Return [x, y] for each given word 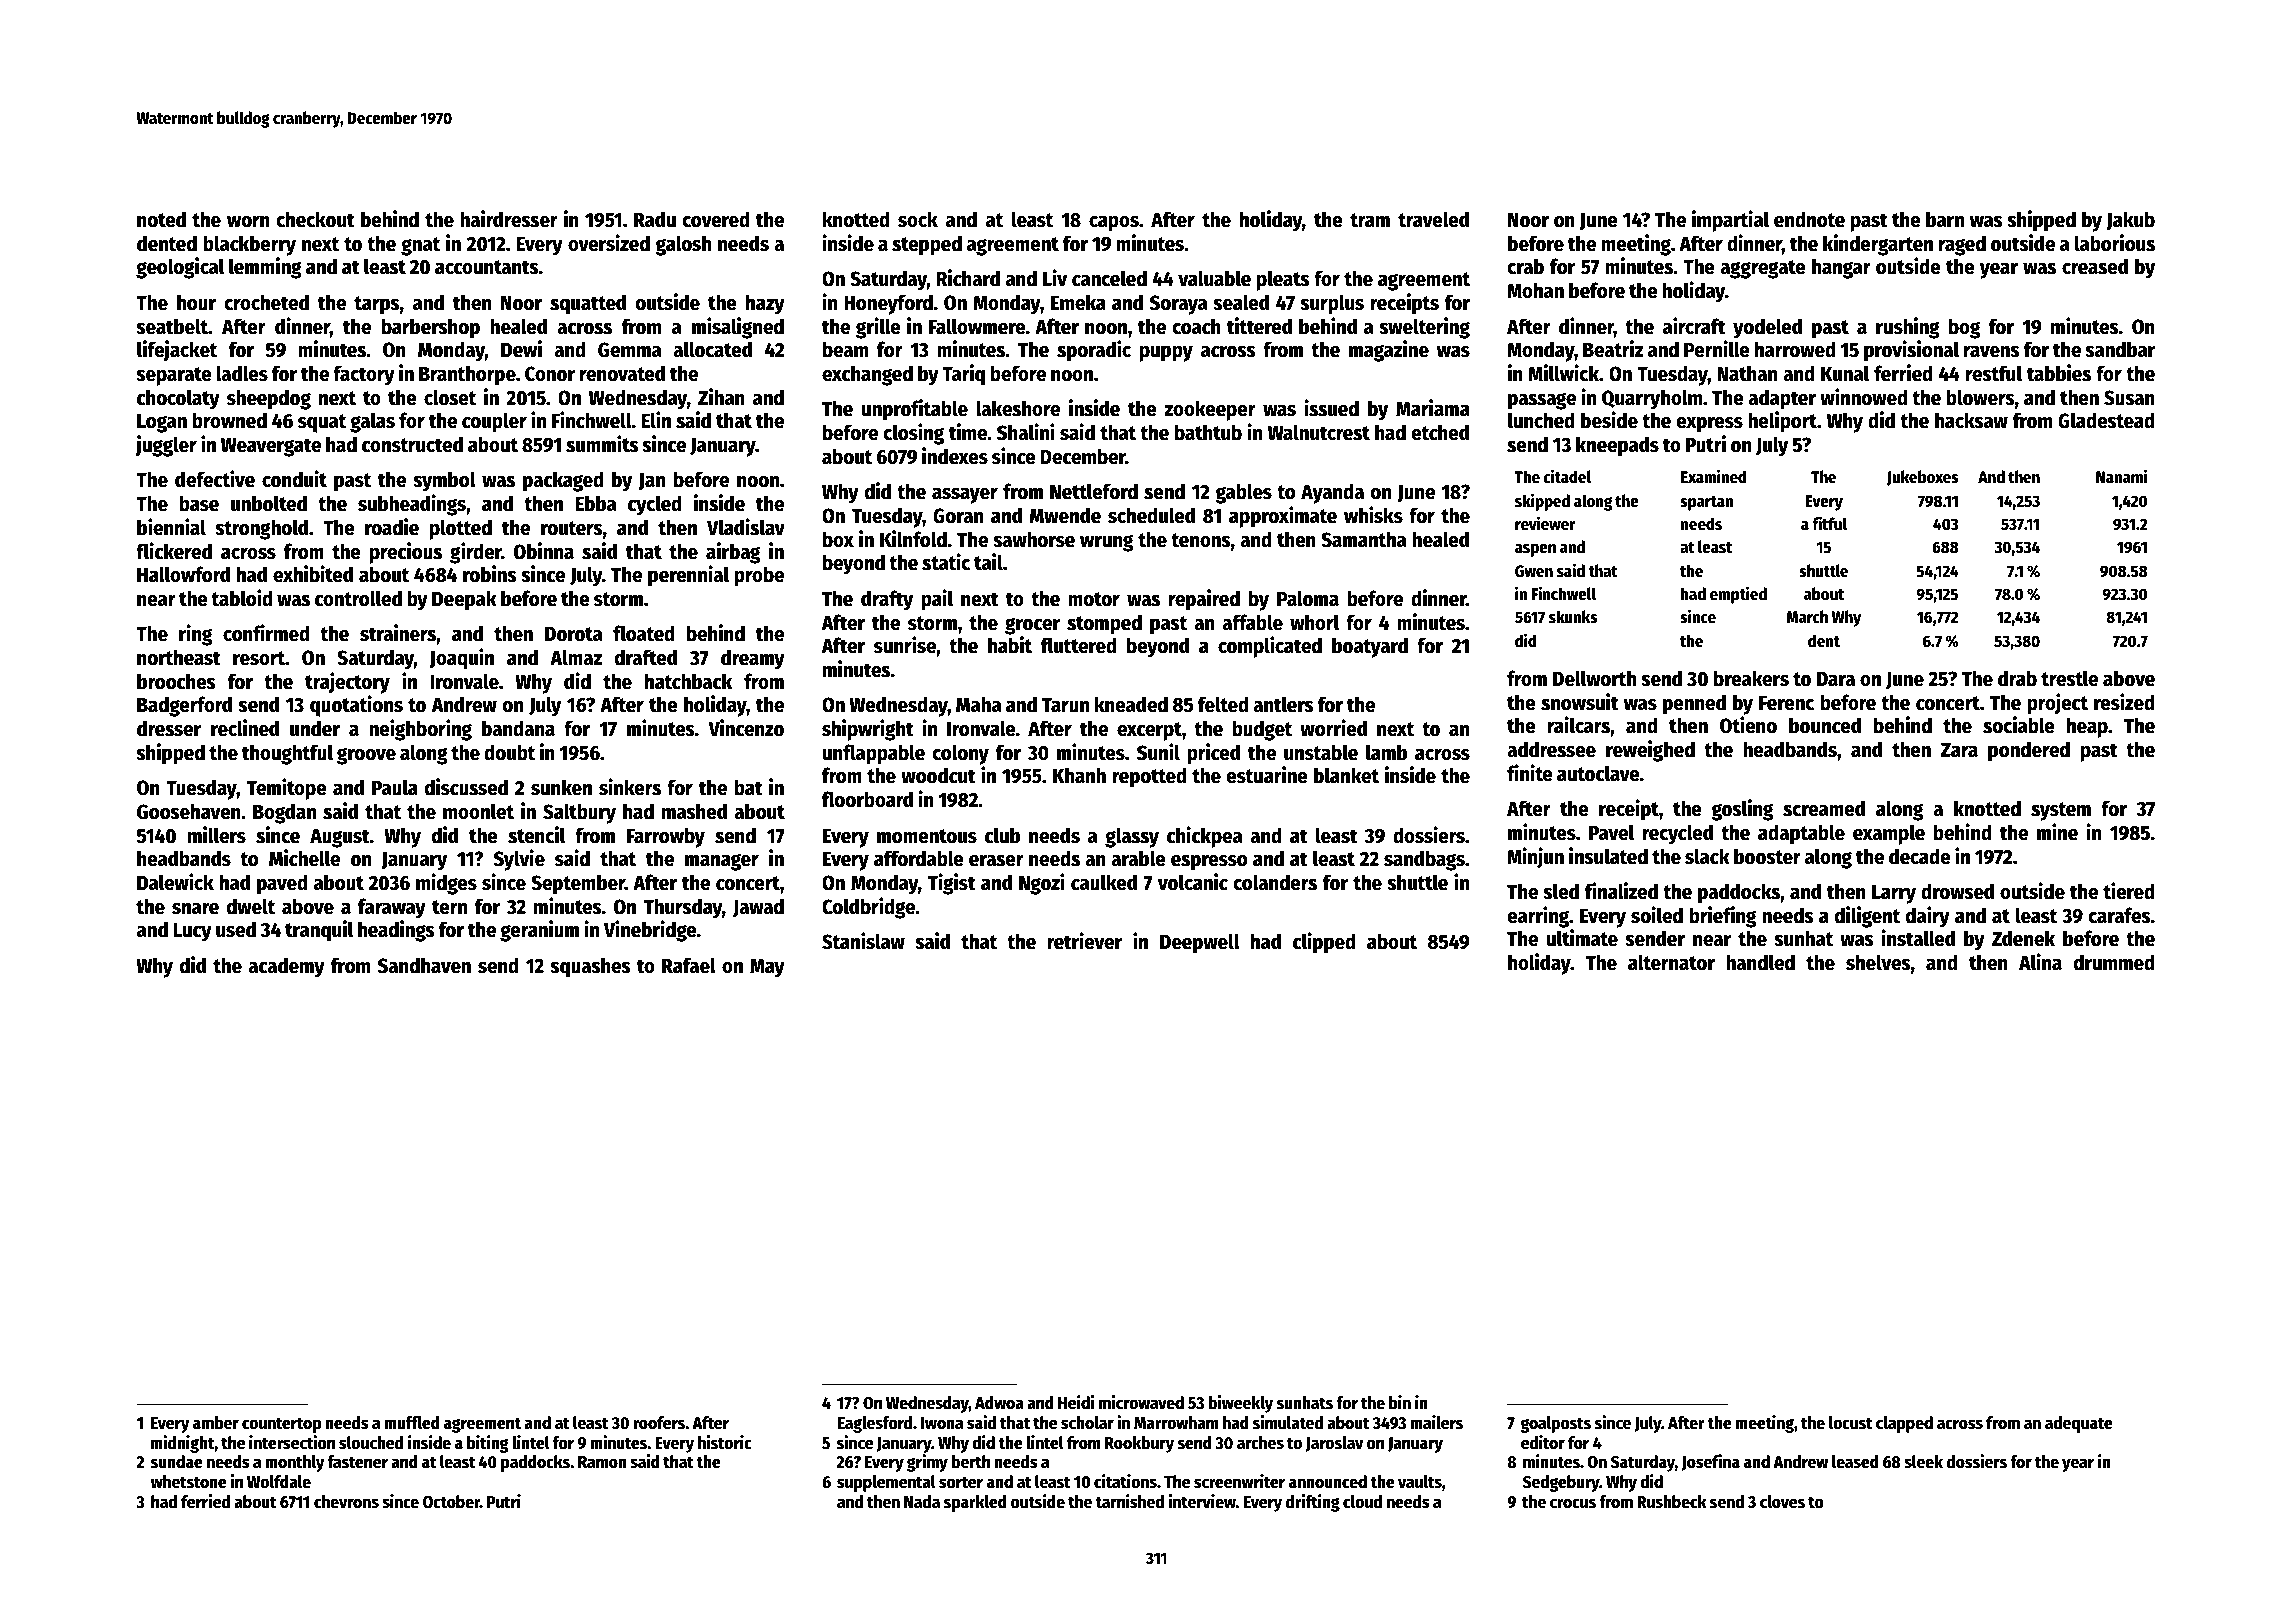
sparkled [975, 1503]
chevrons [346, 1502]
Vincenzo [746, 728]
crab [1525, 266]
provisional [1911, 351]
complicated [1270, 647]
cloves [1782, 1502]
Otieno [1748, 725]
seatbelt [172, 326]
